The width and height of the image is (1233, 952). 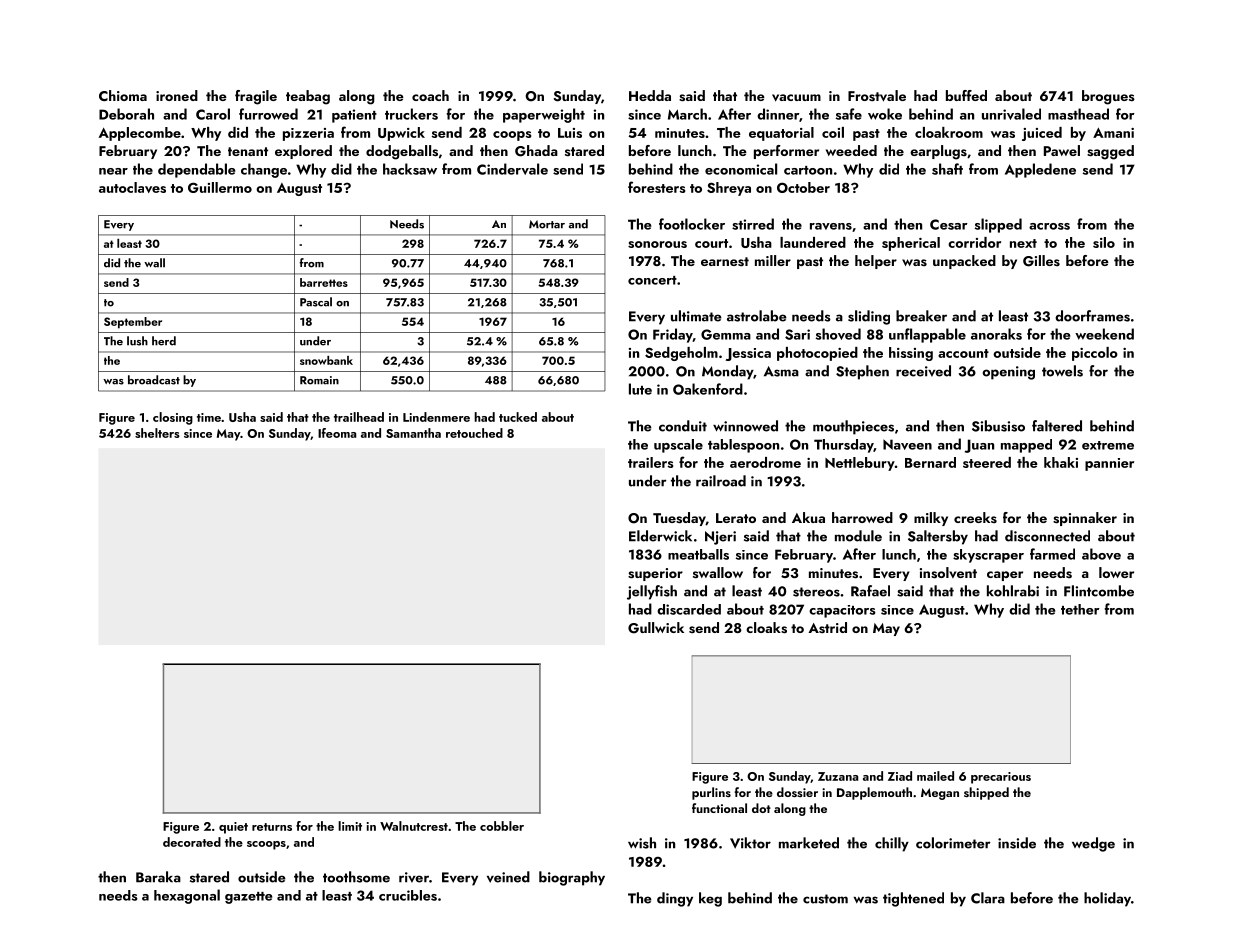 What do you see at coordinates (710, 899) in the image?
I see `keg` at bounding box center [710, 899].
